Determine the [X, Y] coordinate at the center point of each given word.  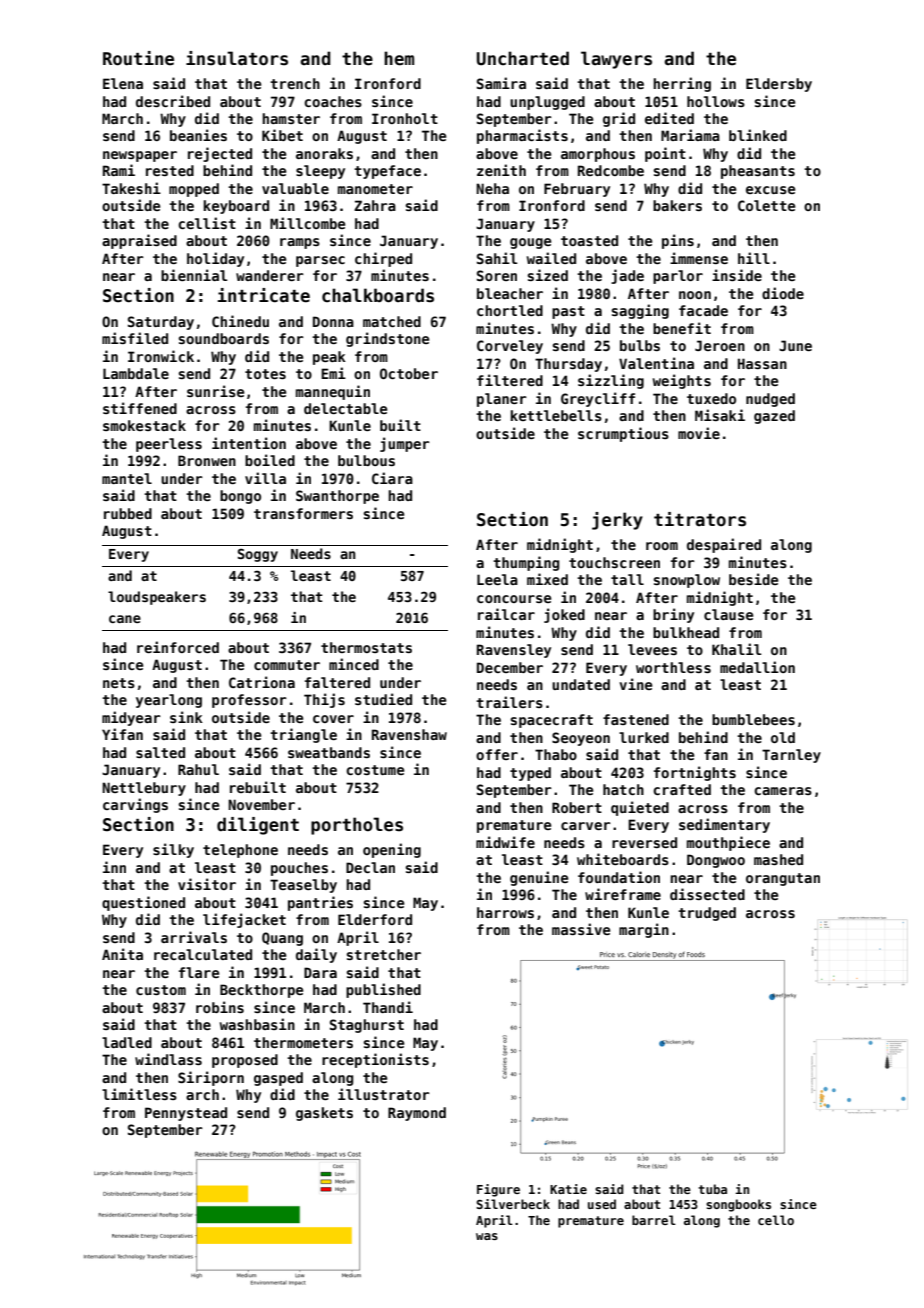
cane [125, 619]
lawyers [616, 60]
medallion [757, 667]
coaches [333, 101]
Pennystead [186, 1114]
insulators [237, 58]
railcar [506, 614]
